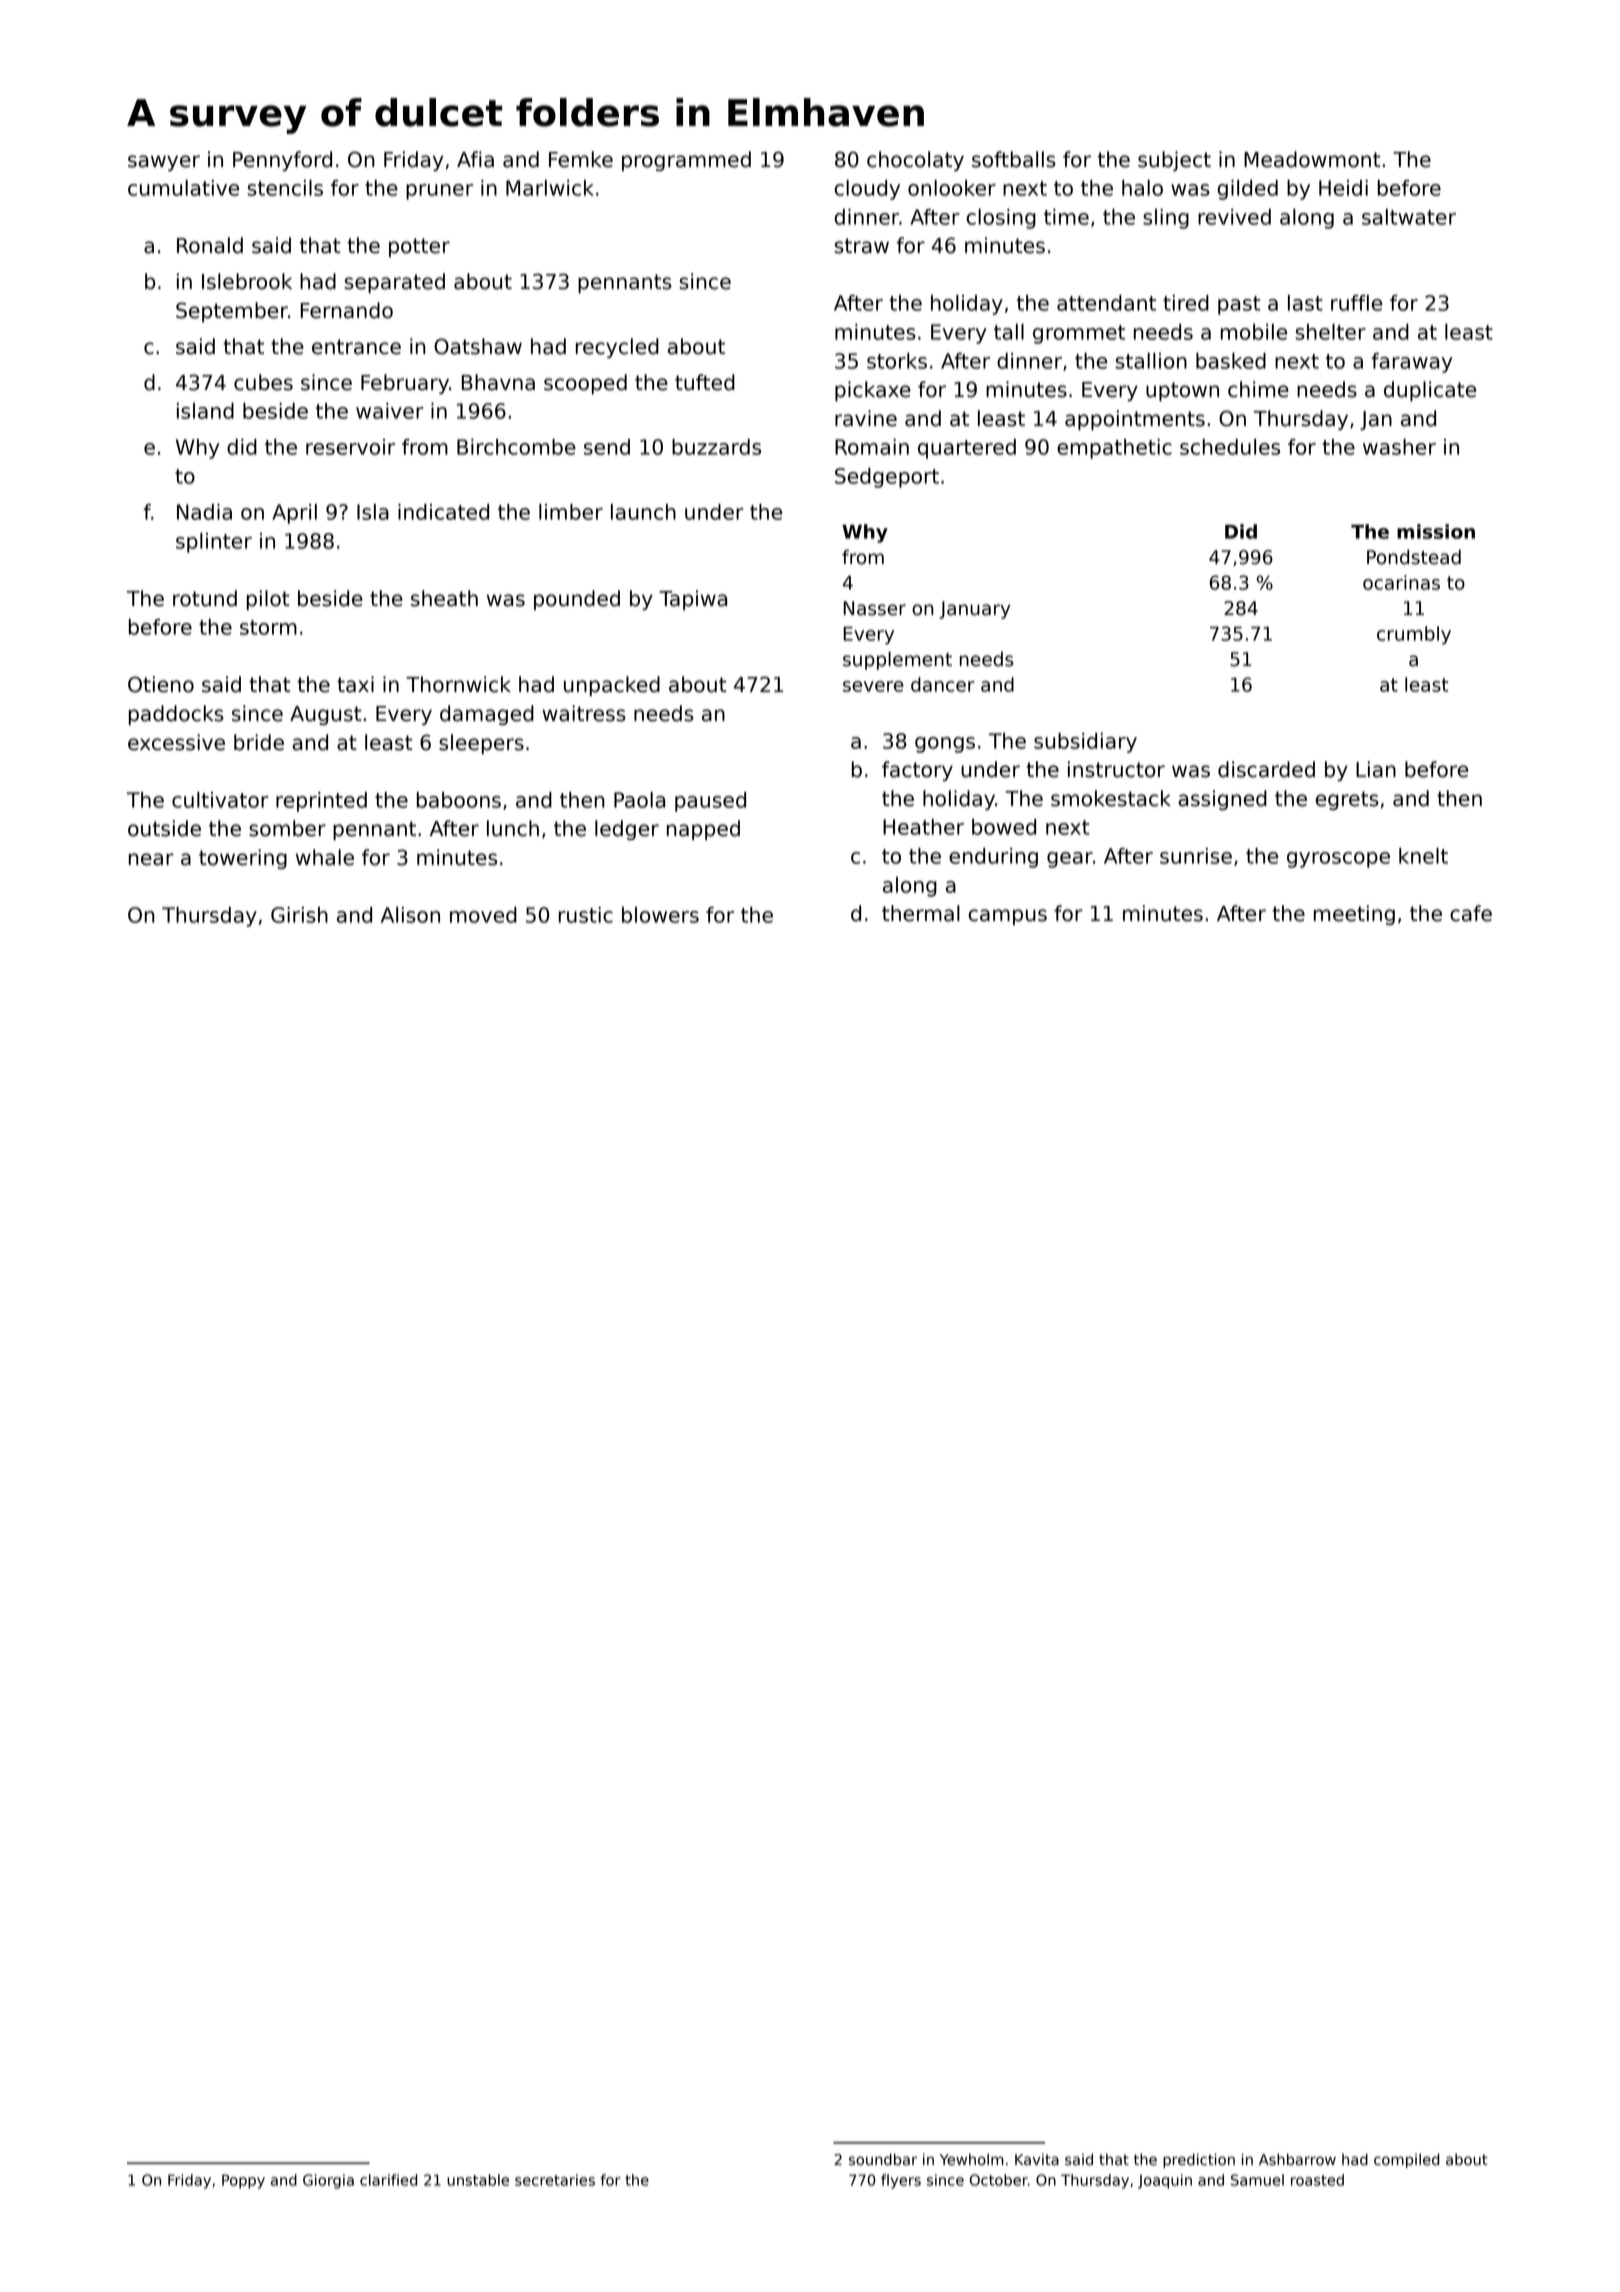 This screenshot has height=2292, width=1620. Describe the element at coordinates (299, 915) in the screenshot. I see `Girish` at that location.
